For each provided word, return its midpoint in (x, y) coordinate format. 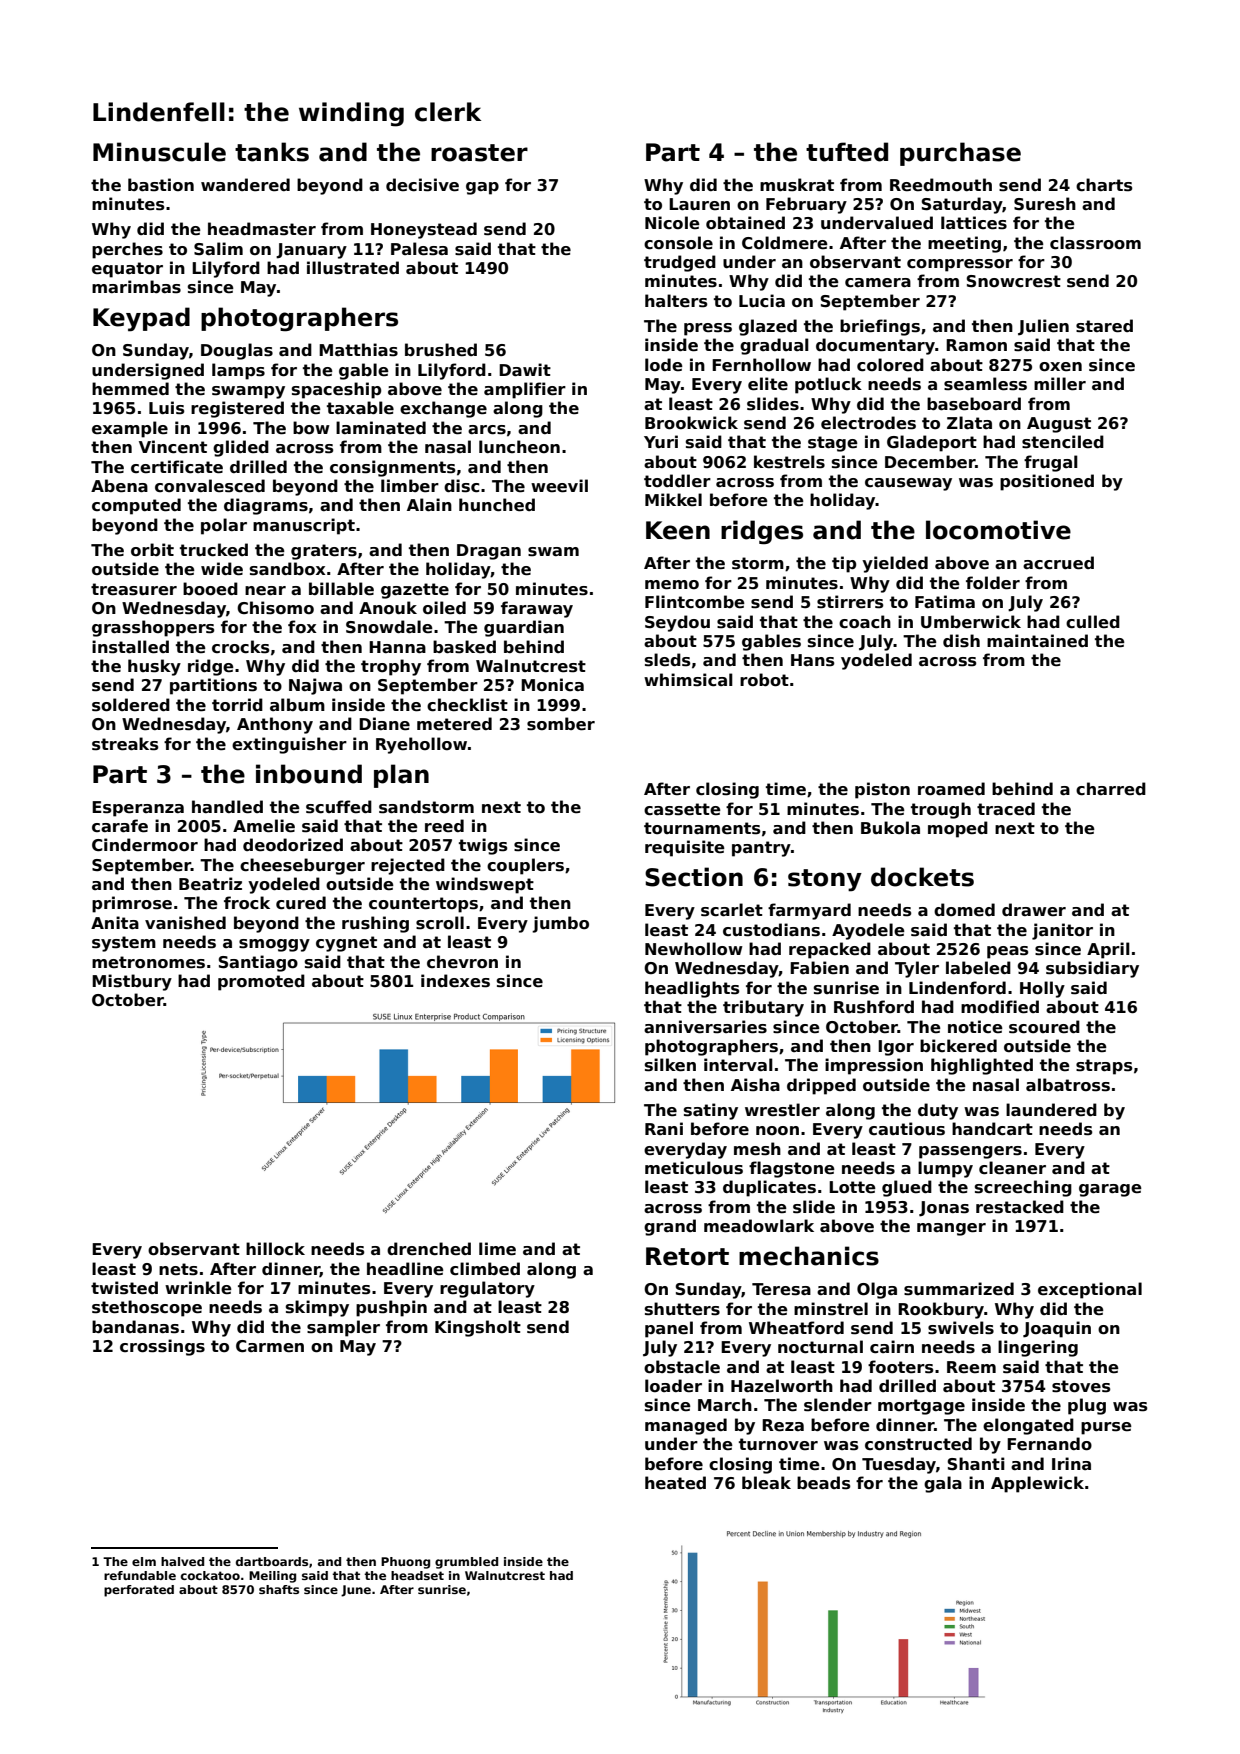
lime (497, 1249)
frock (247, 903)
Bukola (890, 828)
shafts (279, 1589)
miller (1060, 384)
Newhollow (694, 949)
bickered (958, 1046)
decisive (422, 185)
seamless (985, 384)
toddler (677, 481)
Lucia (762, 301)
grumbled (466, 1563)
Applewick (1037, 1484)
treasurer (134, 589)
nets (178, 1269)
